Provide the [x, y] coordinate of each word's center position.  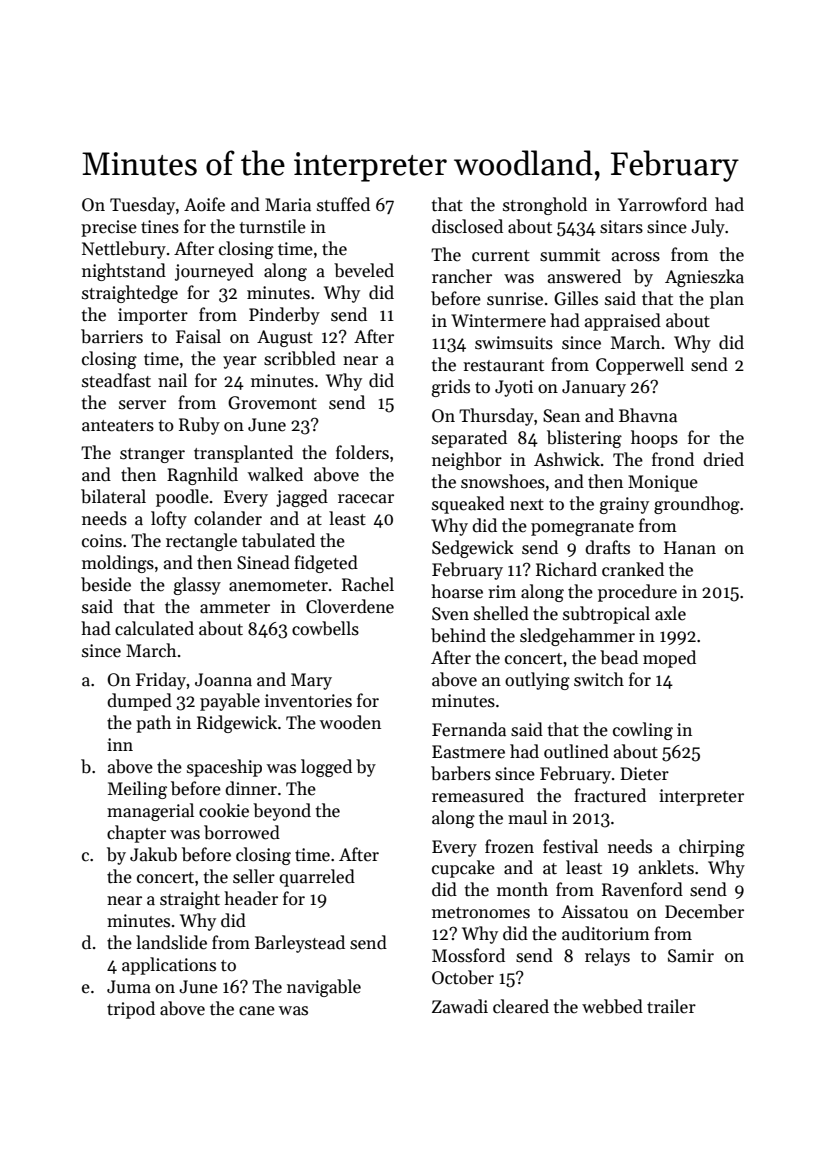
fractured [610, 795]
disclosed [467, 226]
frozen [509, 846]
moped [669, 659]
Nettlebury [124, 250]
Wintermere [498, 321]
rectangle [201, 542]
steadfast [116, 380]
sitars [621, 227]
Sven [450, 614]
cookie [224, 810]
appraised [623, 322]
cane [257, 1011]
